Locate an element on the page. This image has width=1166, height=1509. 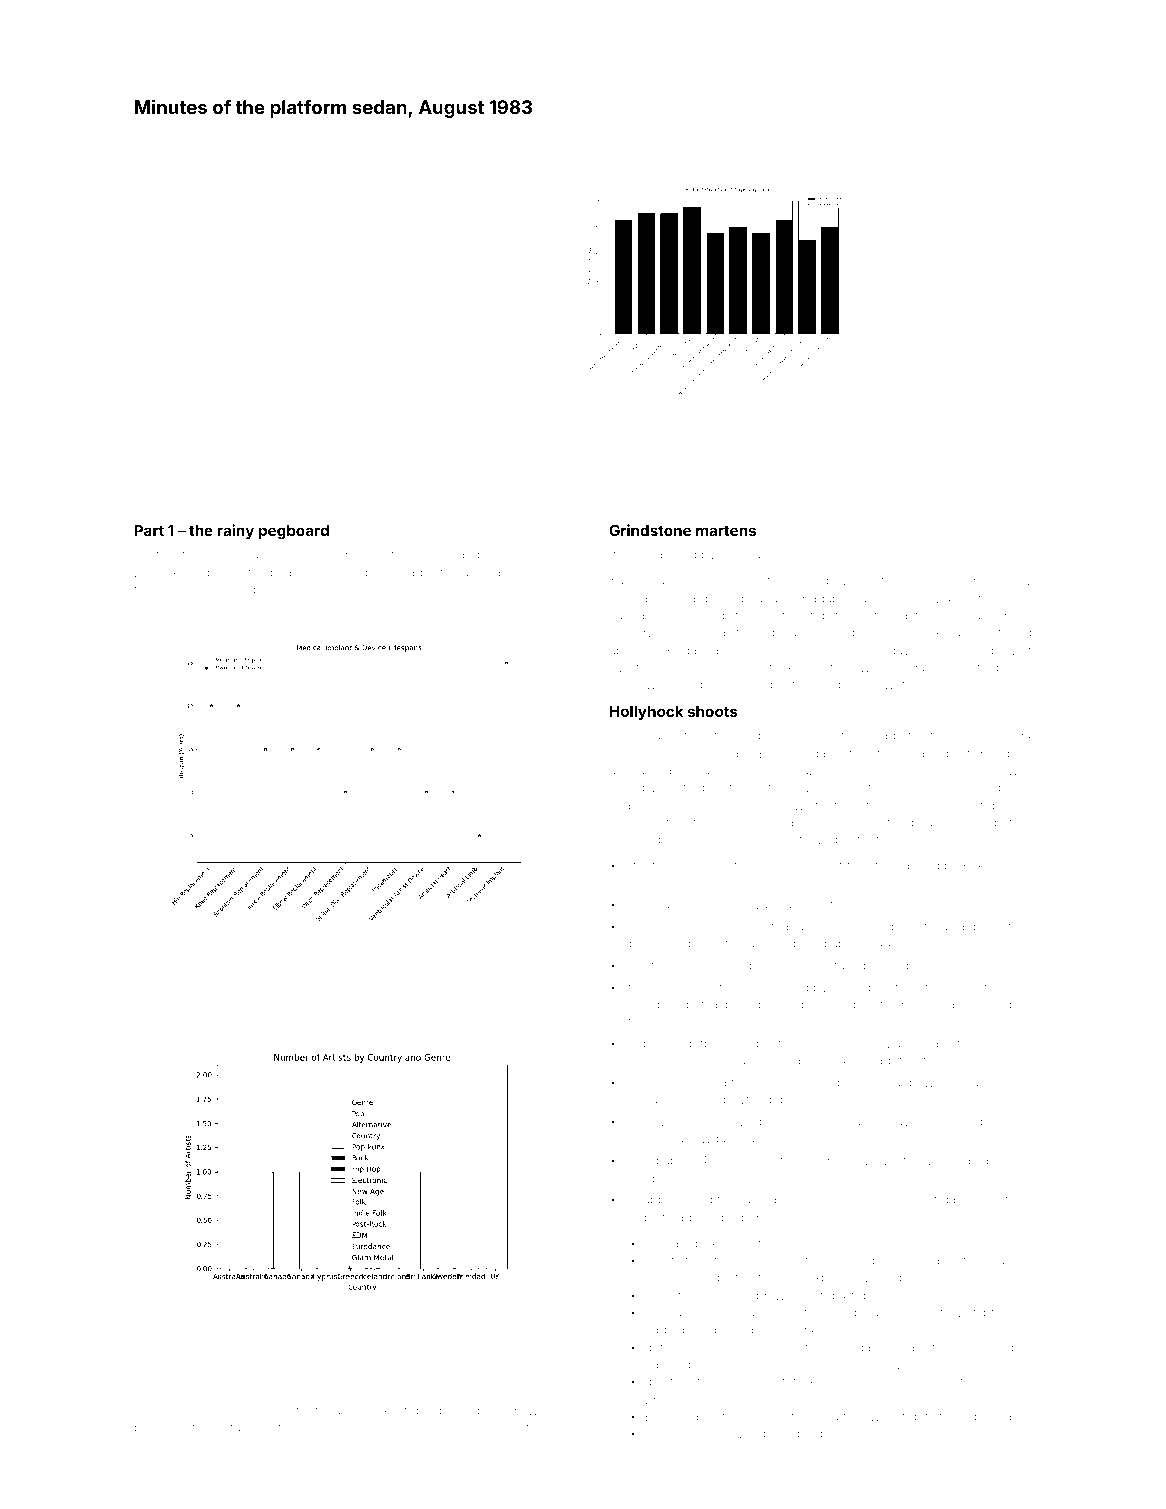
loveseat is located at coordinates (277, 969).
